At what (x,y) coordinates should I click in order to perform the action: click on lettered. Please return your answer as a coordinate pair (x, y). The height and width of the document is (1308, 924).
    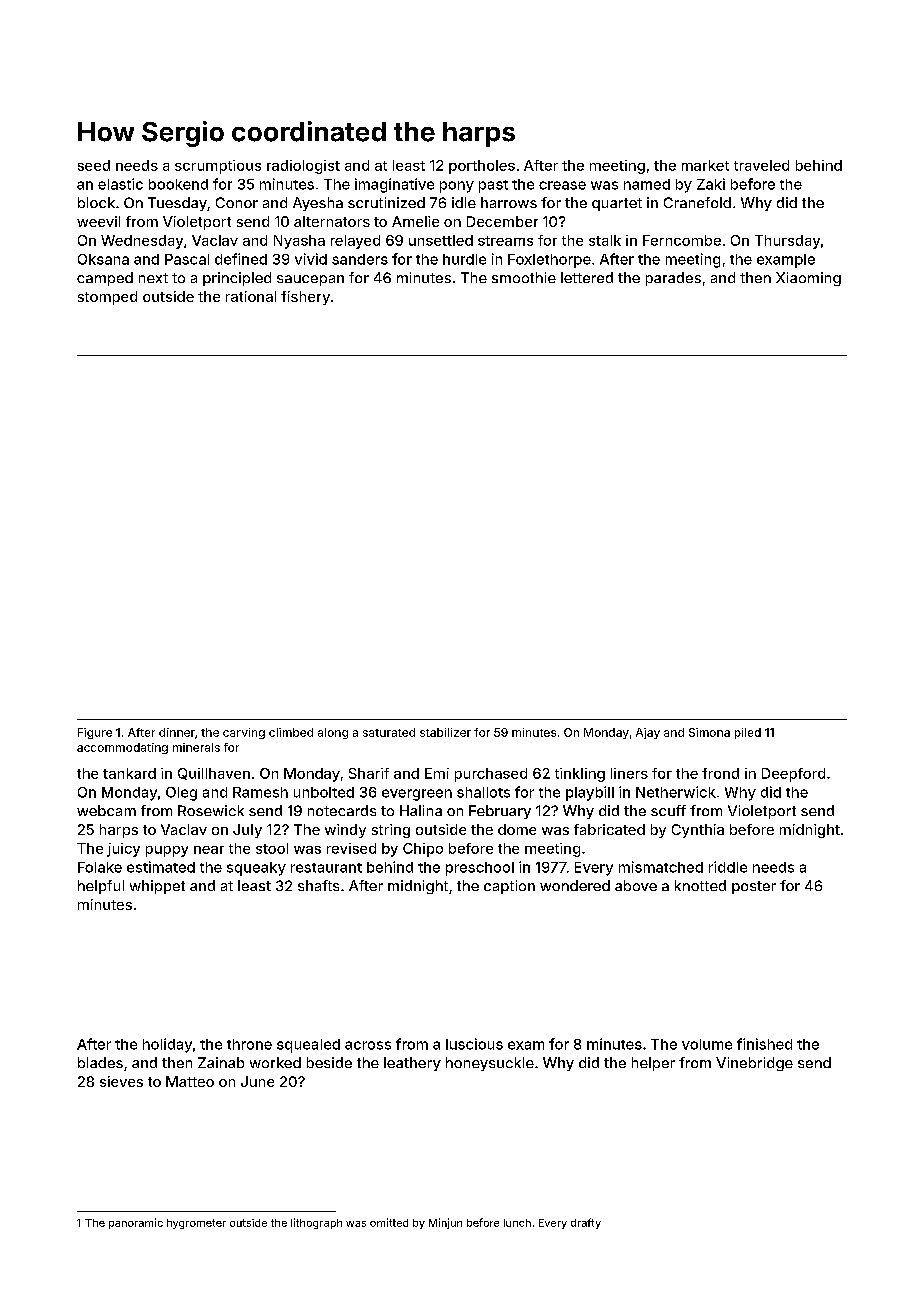
    Looking at the image, I should click on (587, 277).
